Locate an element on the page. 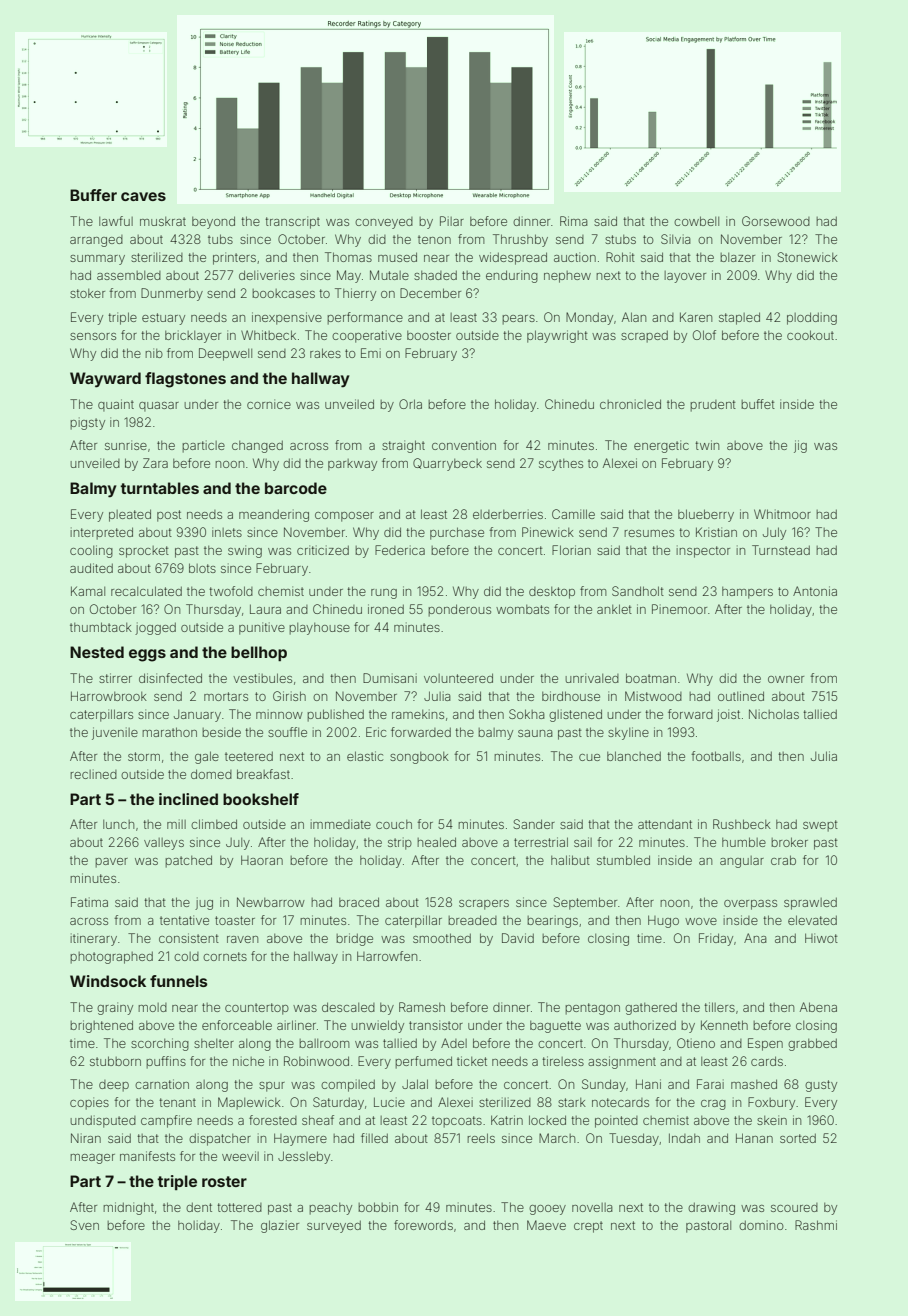  Gorsewood is located at coordinates (776, 221).
